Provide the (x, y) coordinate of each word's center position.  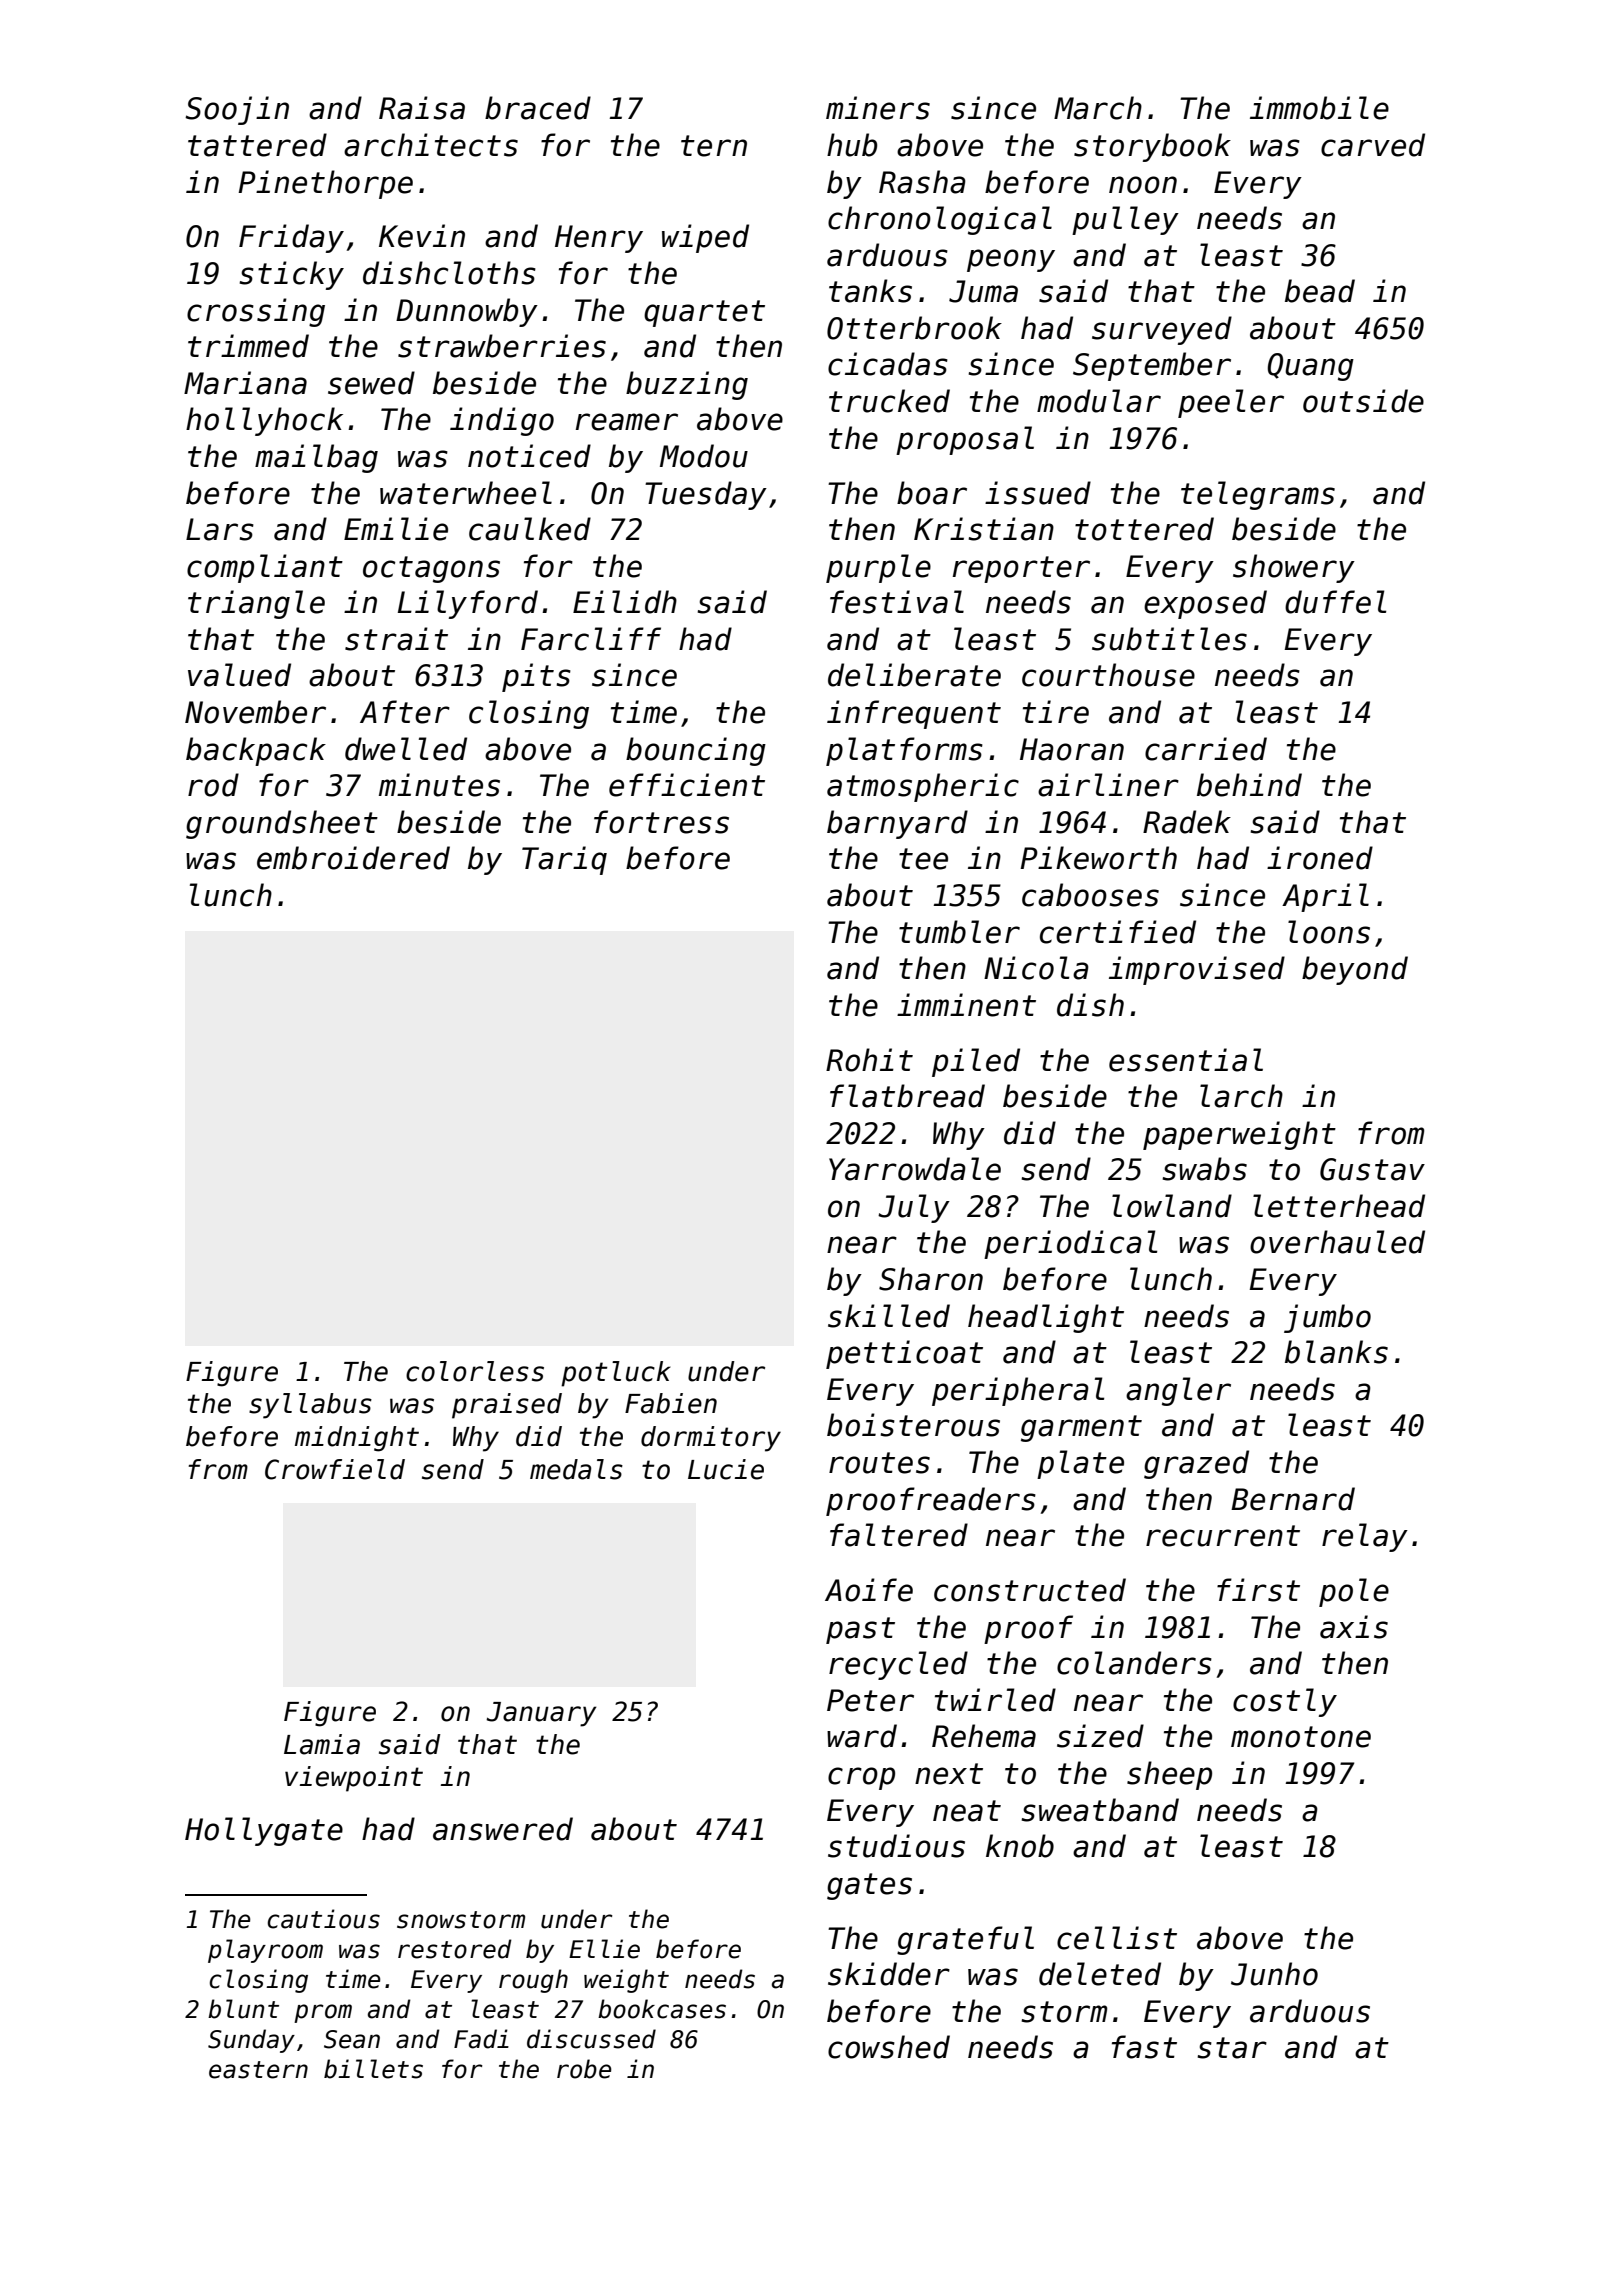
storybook (1152, 147)
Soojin (237, 110)
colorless (475, 1371)
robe (584, 2069)
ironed (1320, 858)
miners (878, 108)
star (1232, 2048)
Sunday (251, 2041)
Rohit (869, 1060)
